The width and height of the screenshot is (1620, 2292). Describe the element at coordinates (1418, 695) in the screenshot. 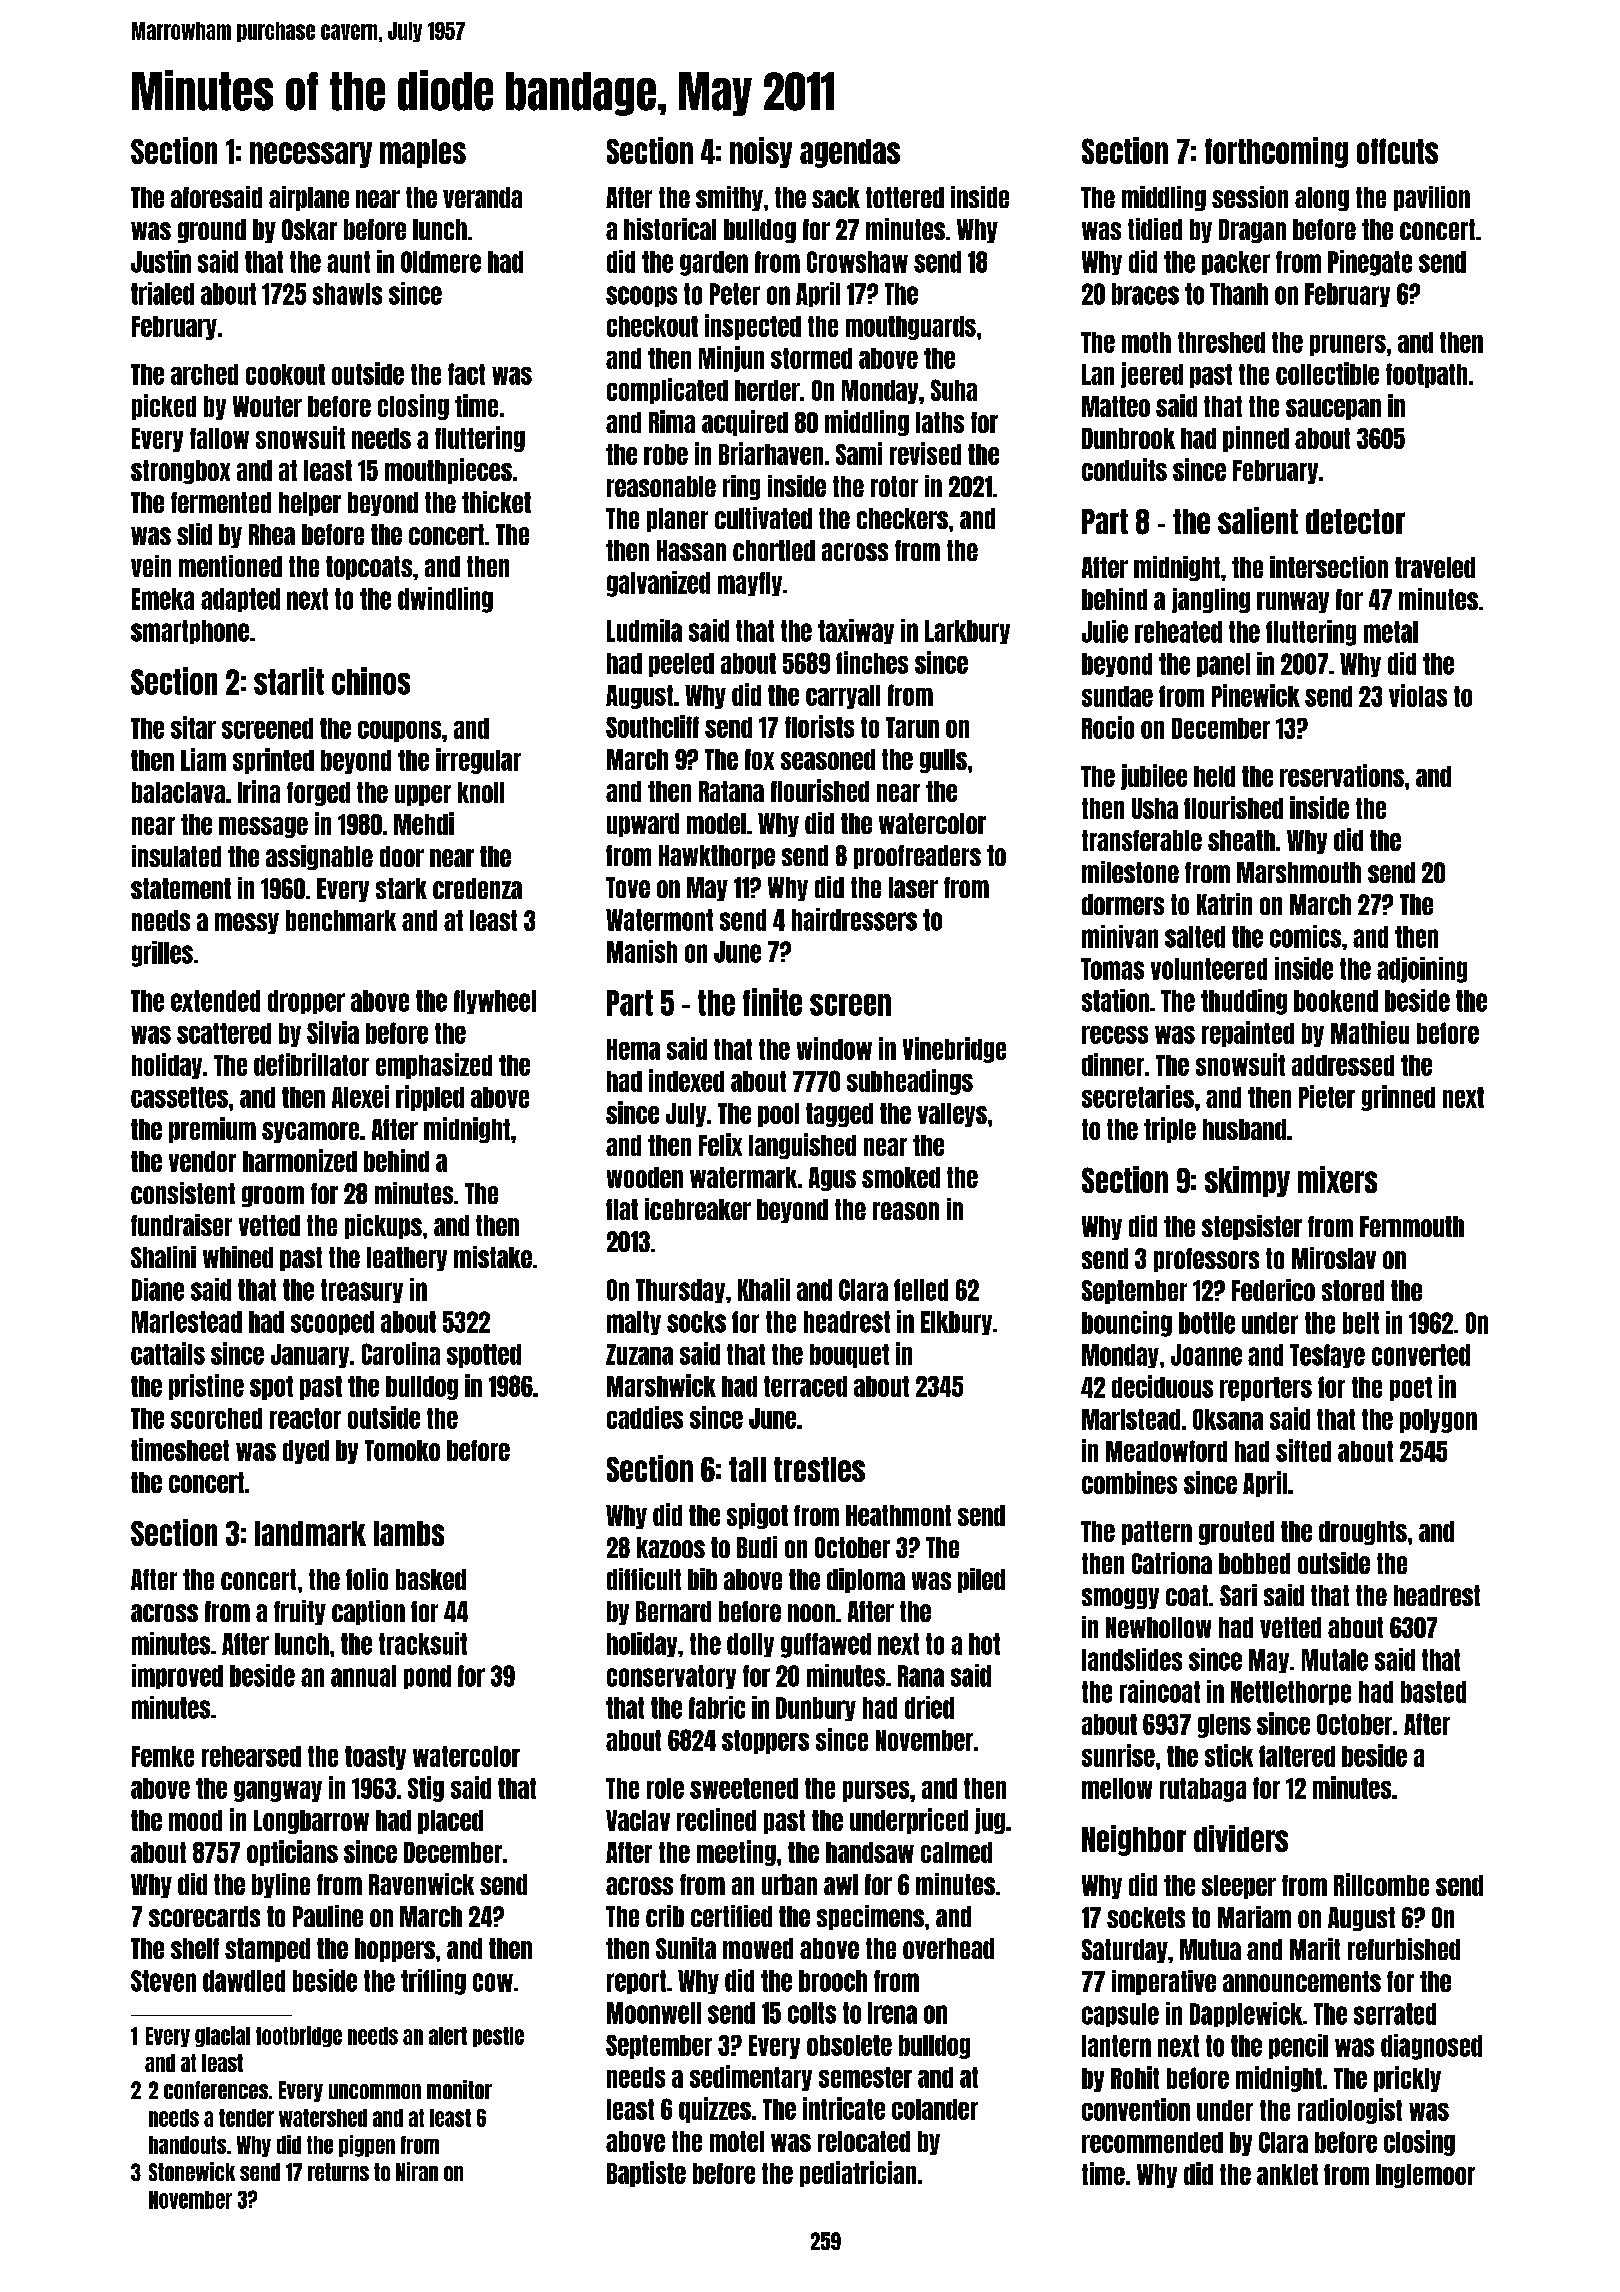

I see `violas` at that location.
